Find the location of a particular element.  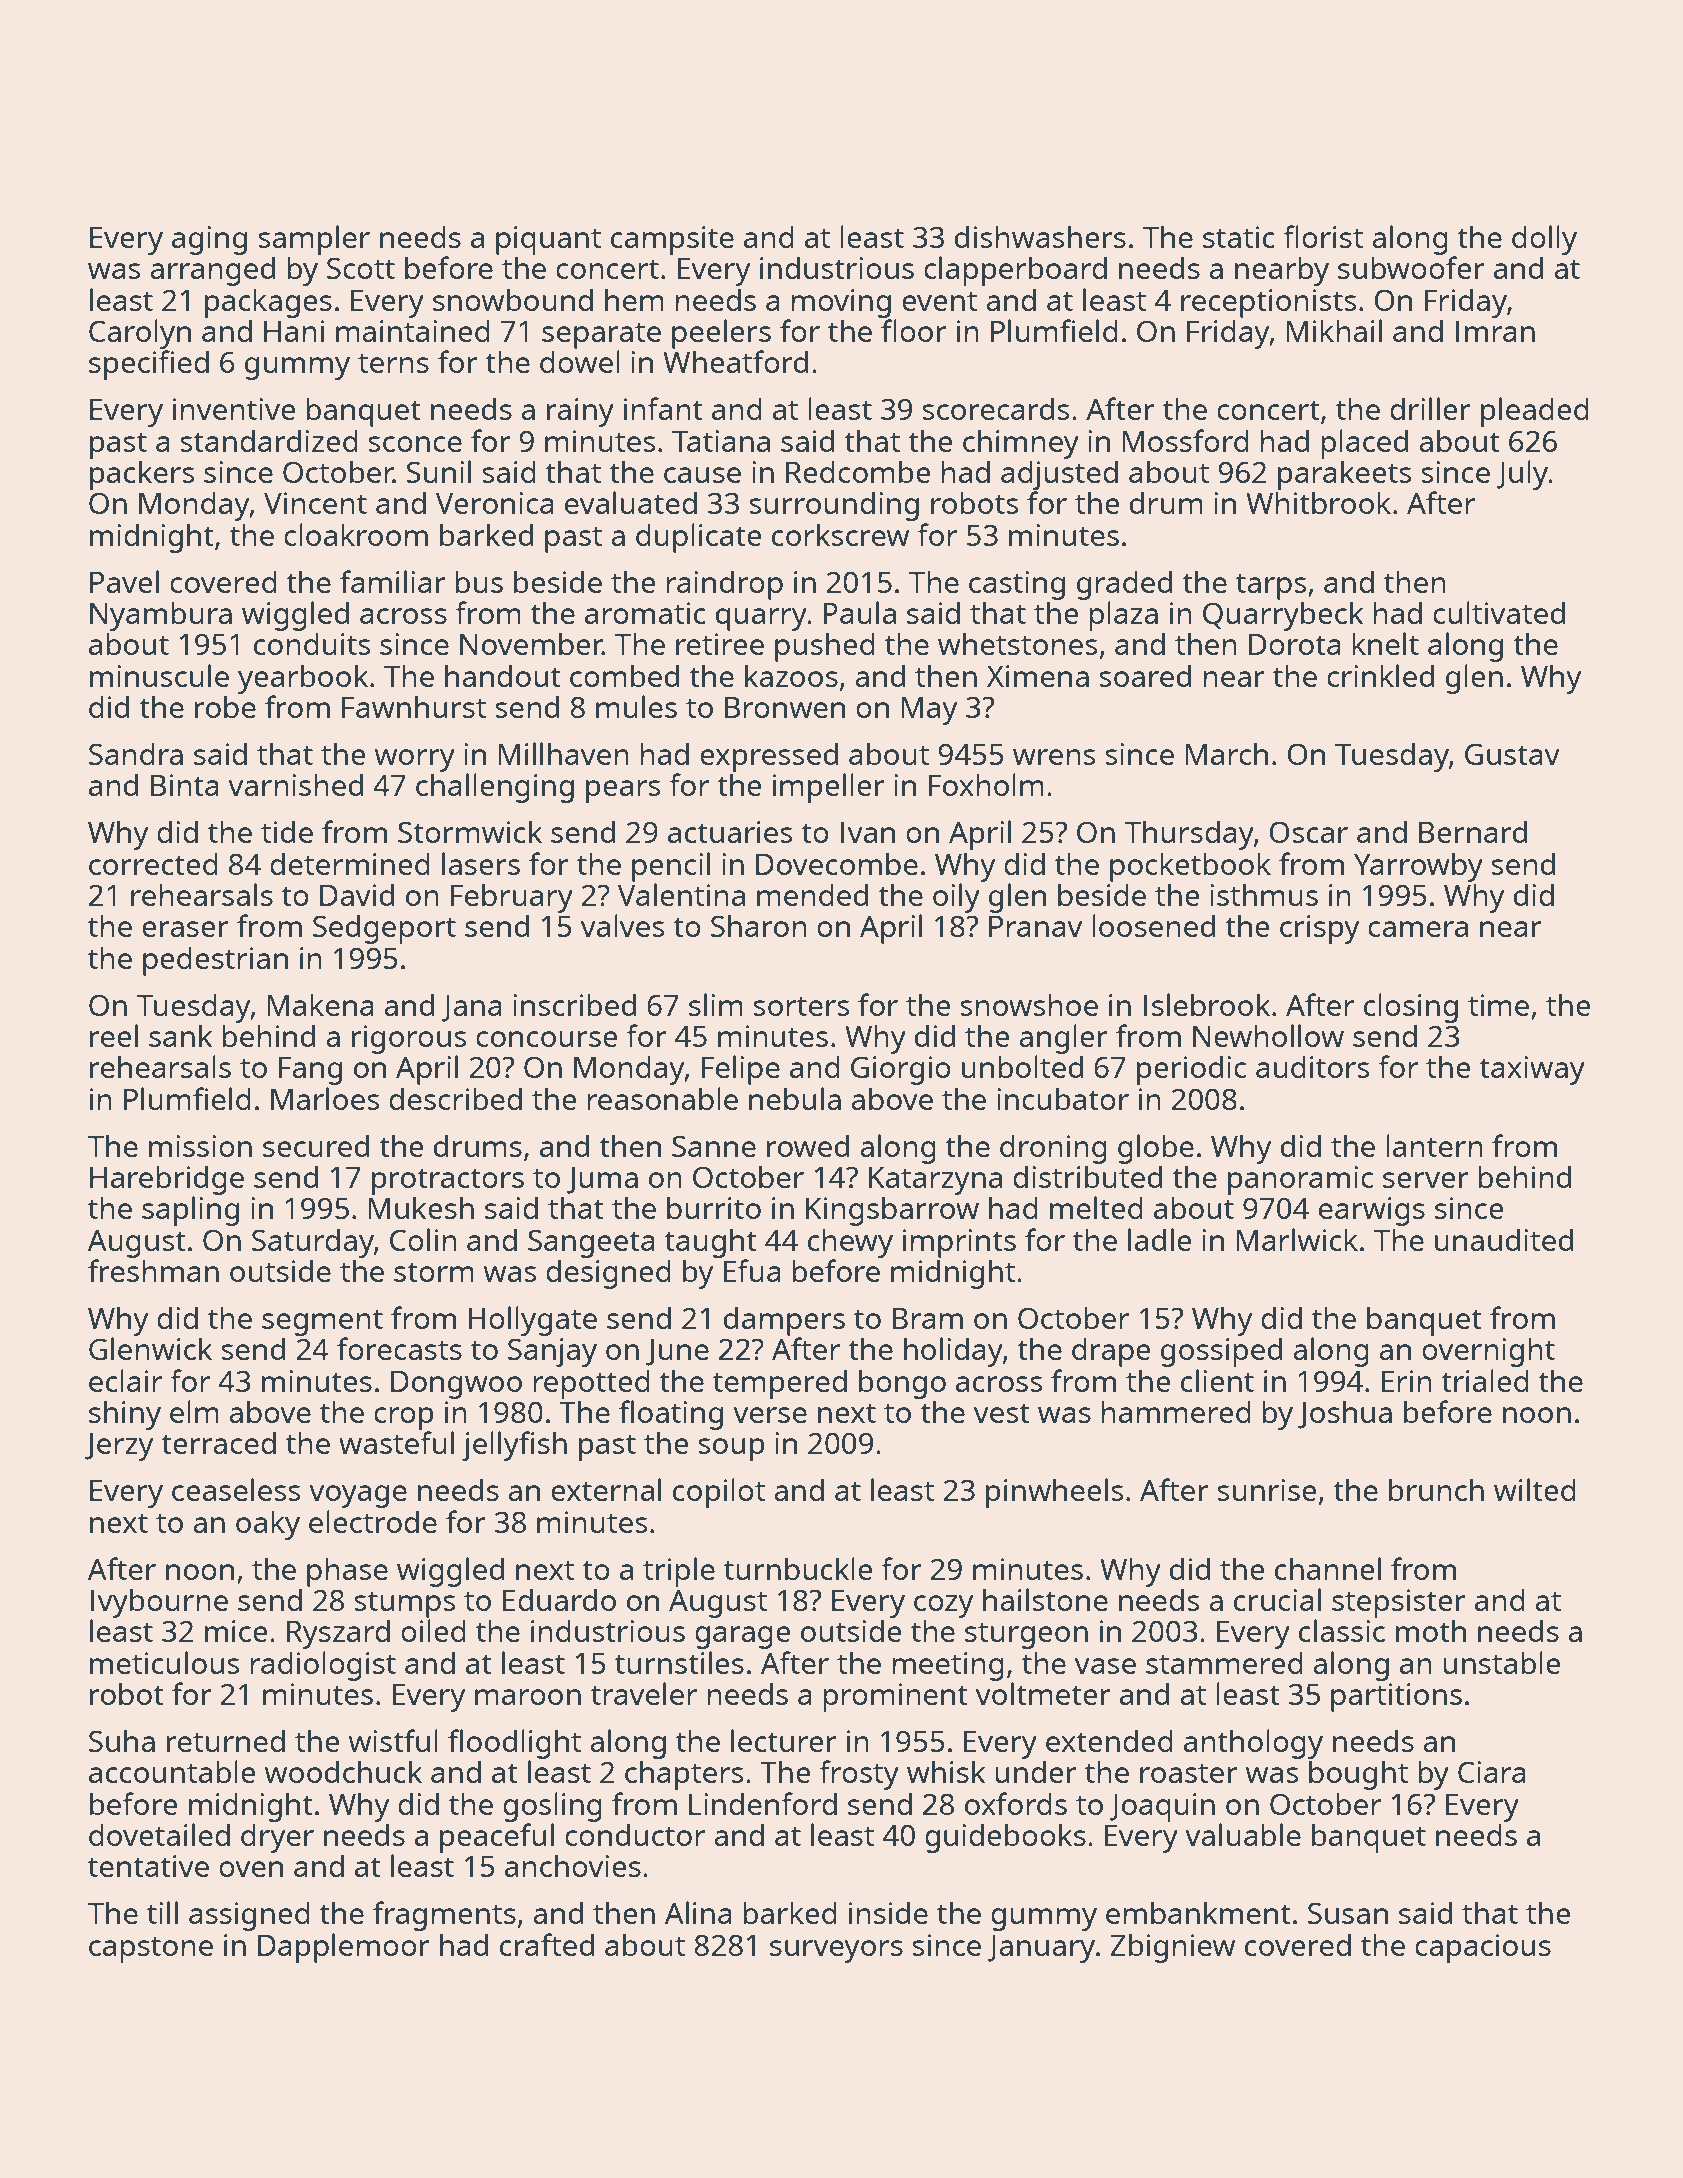

wilted is located at coordinates (1535, 1489).
